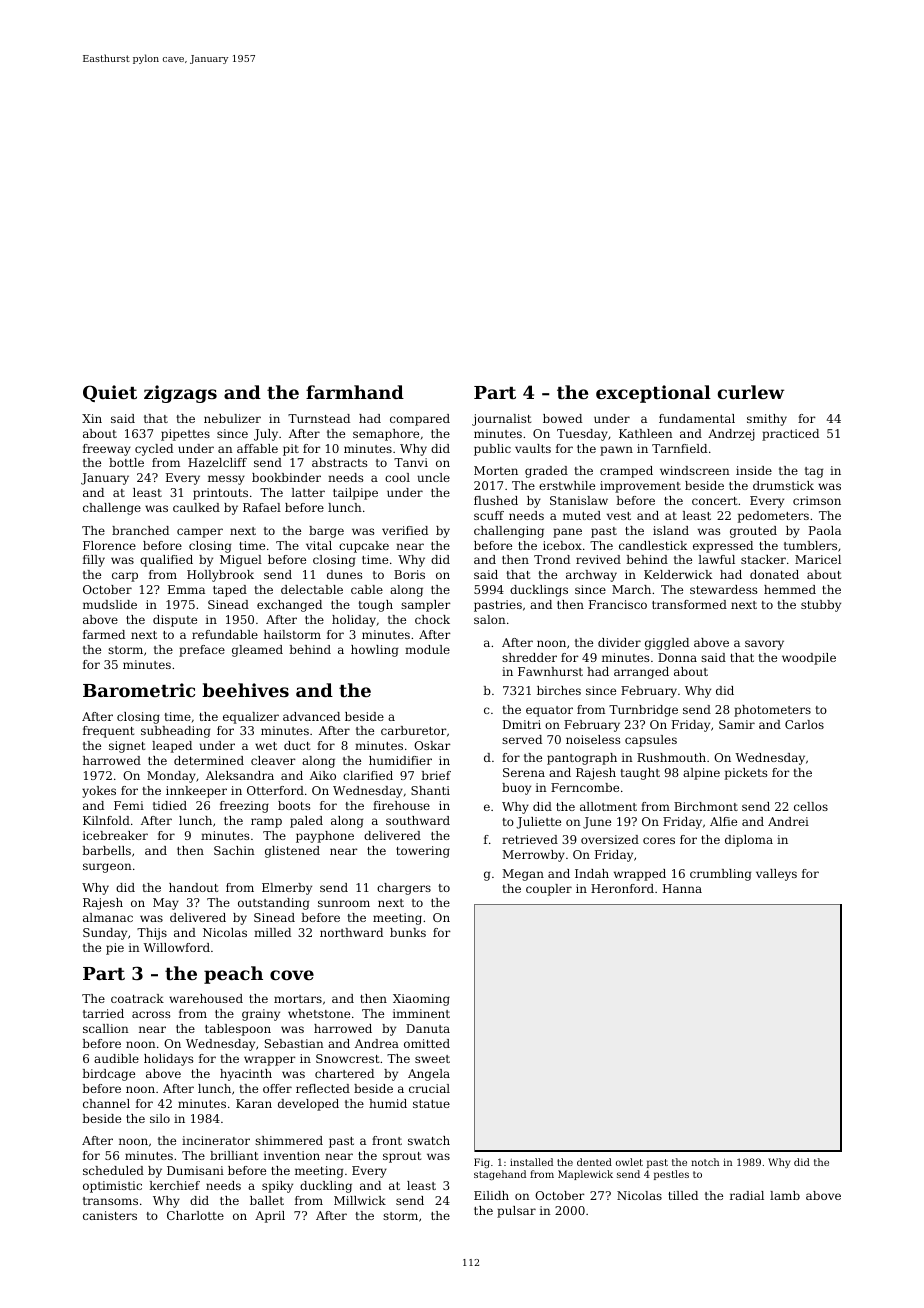 The height and width of the screenshot is (1308, 924). I want to click on curlew, so click(751, 392).
